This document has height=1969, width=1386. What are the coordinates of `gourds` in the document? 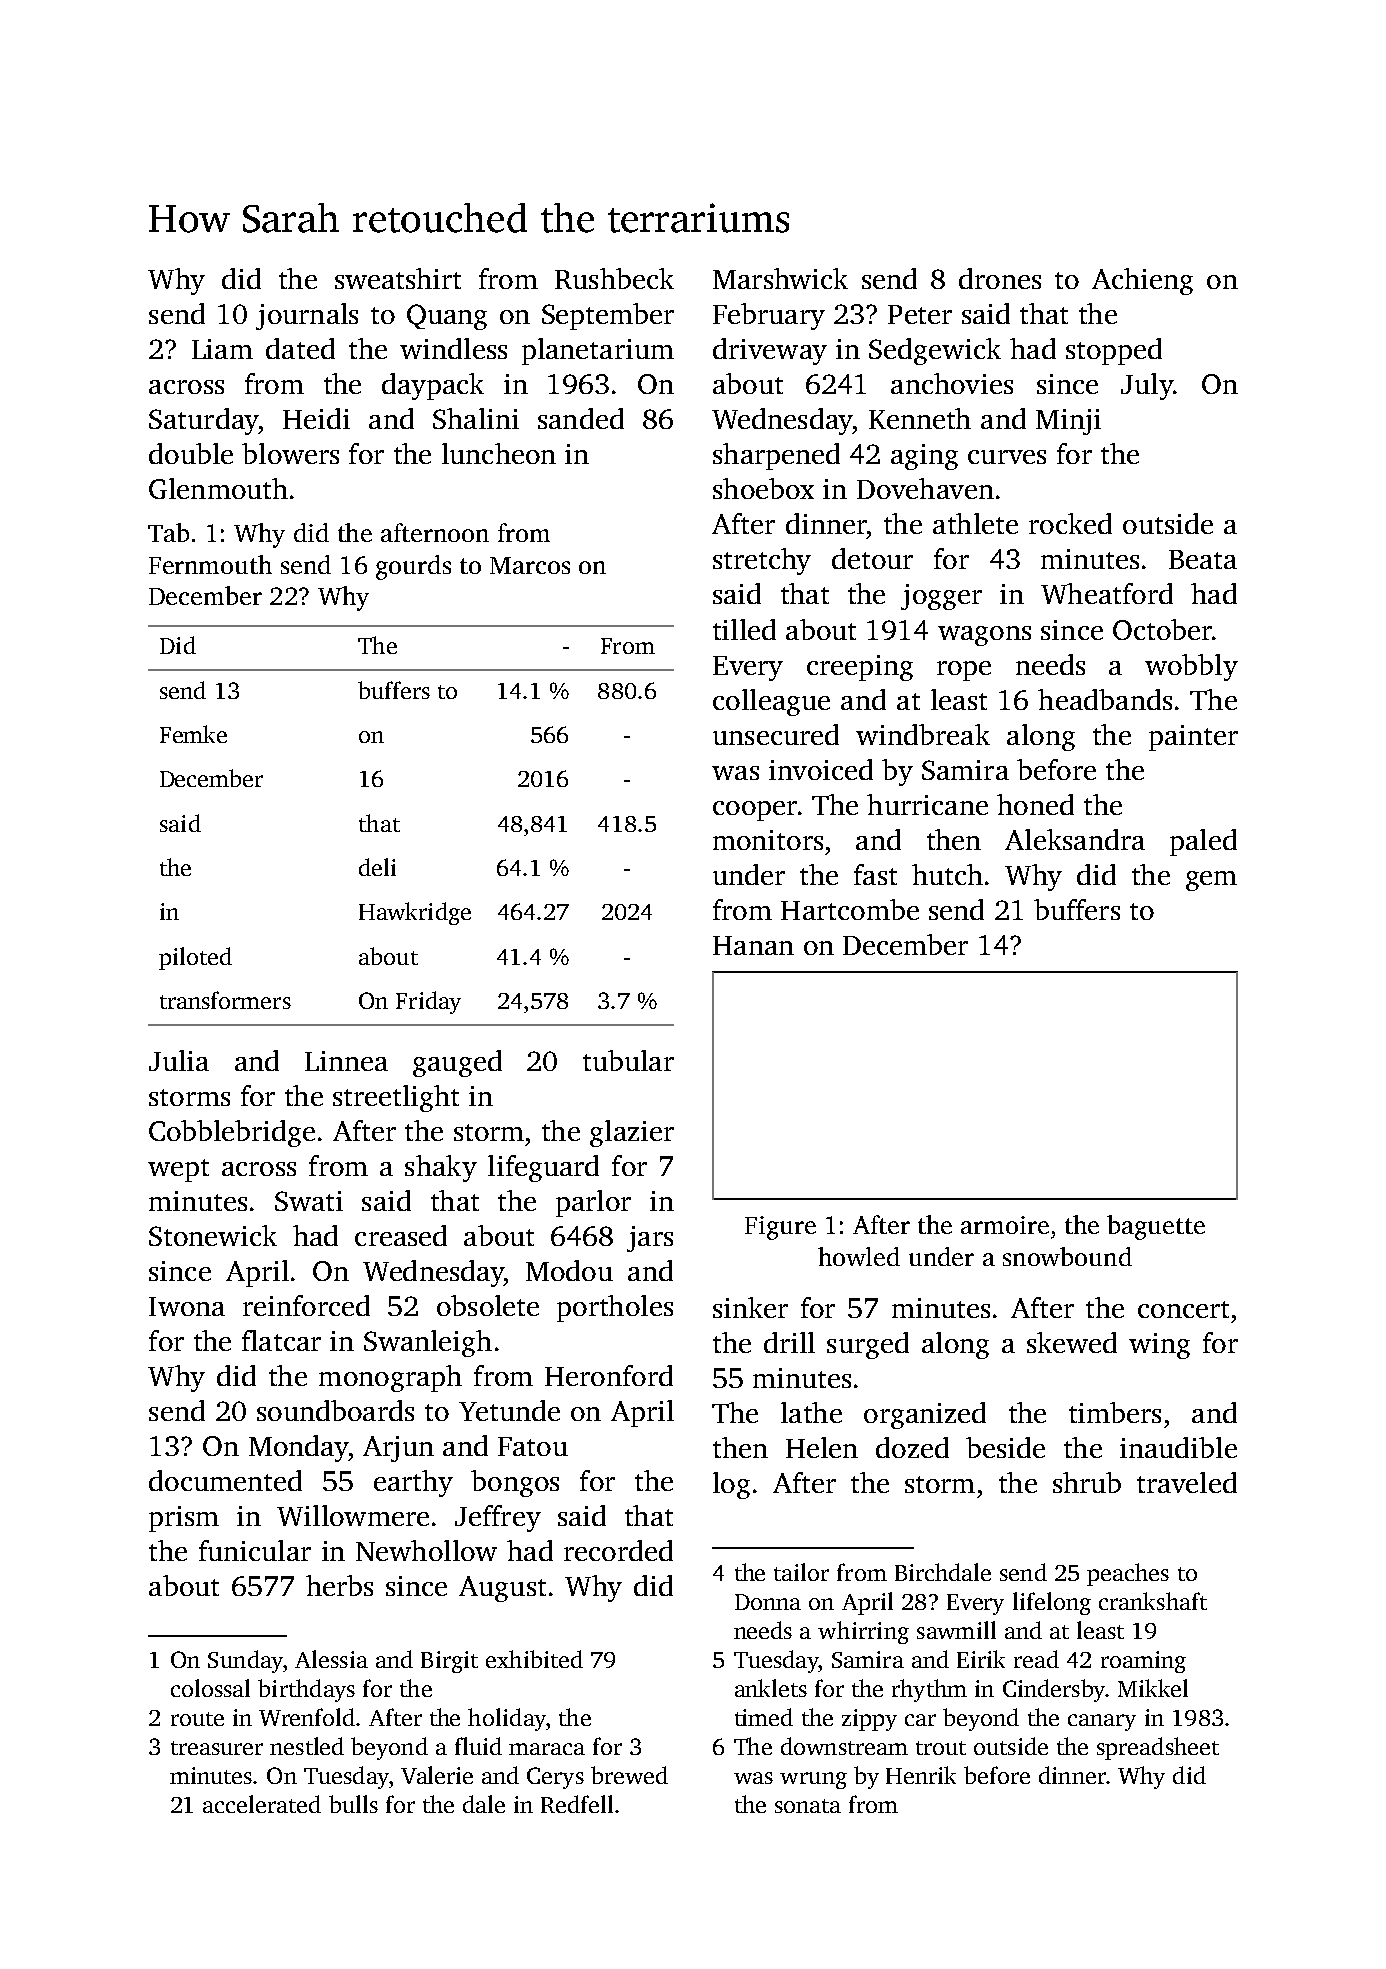 It's located at (413, 567).
